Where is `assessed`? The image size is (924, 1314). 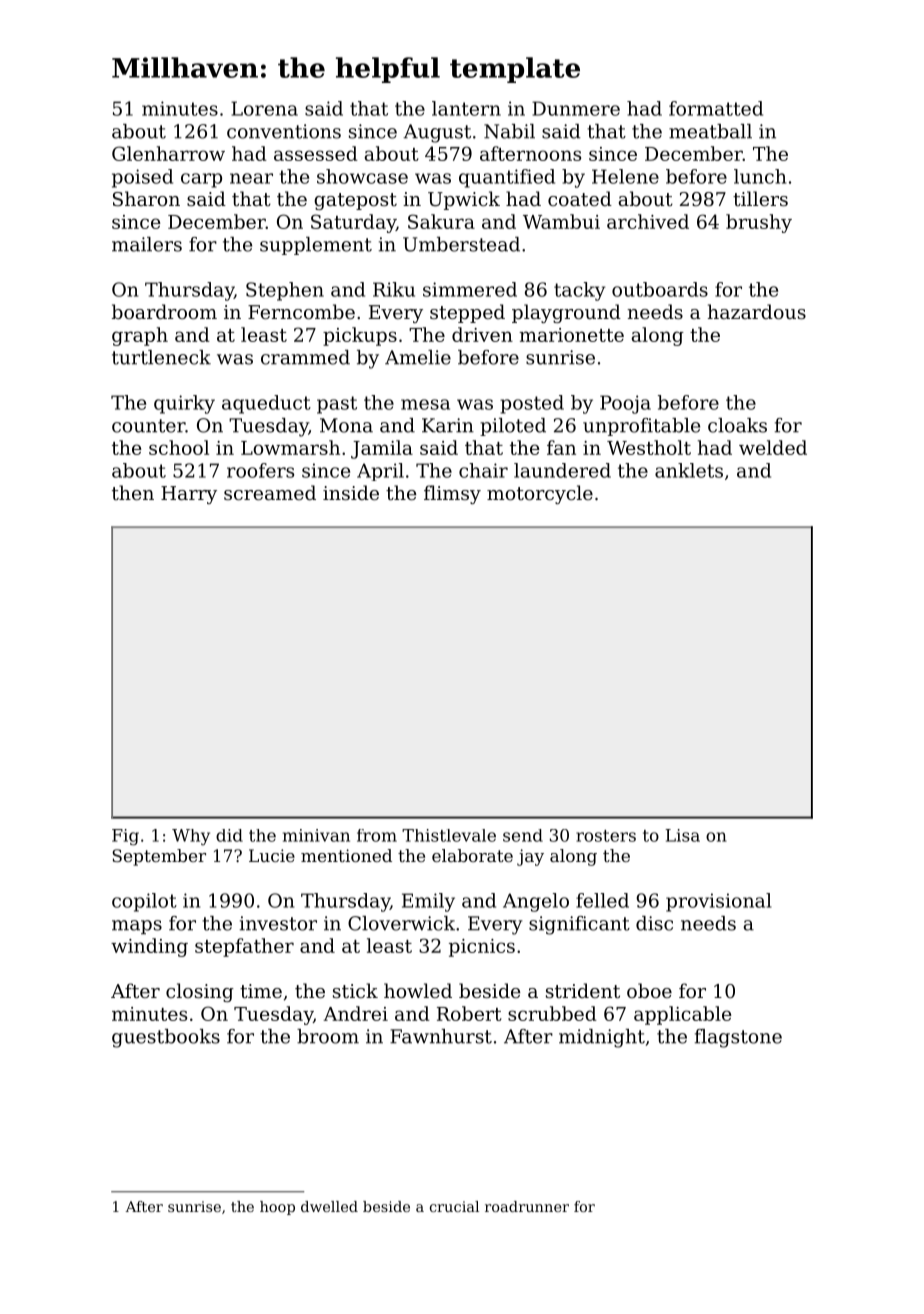
assessed is located at coordinates (316, 153).
